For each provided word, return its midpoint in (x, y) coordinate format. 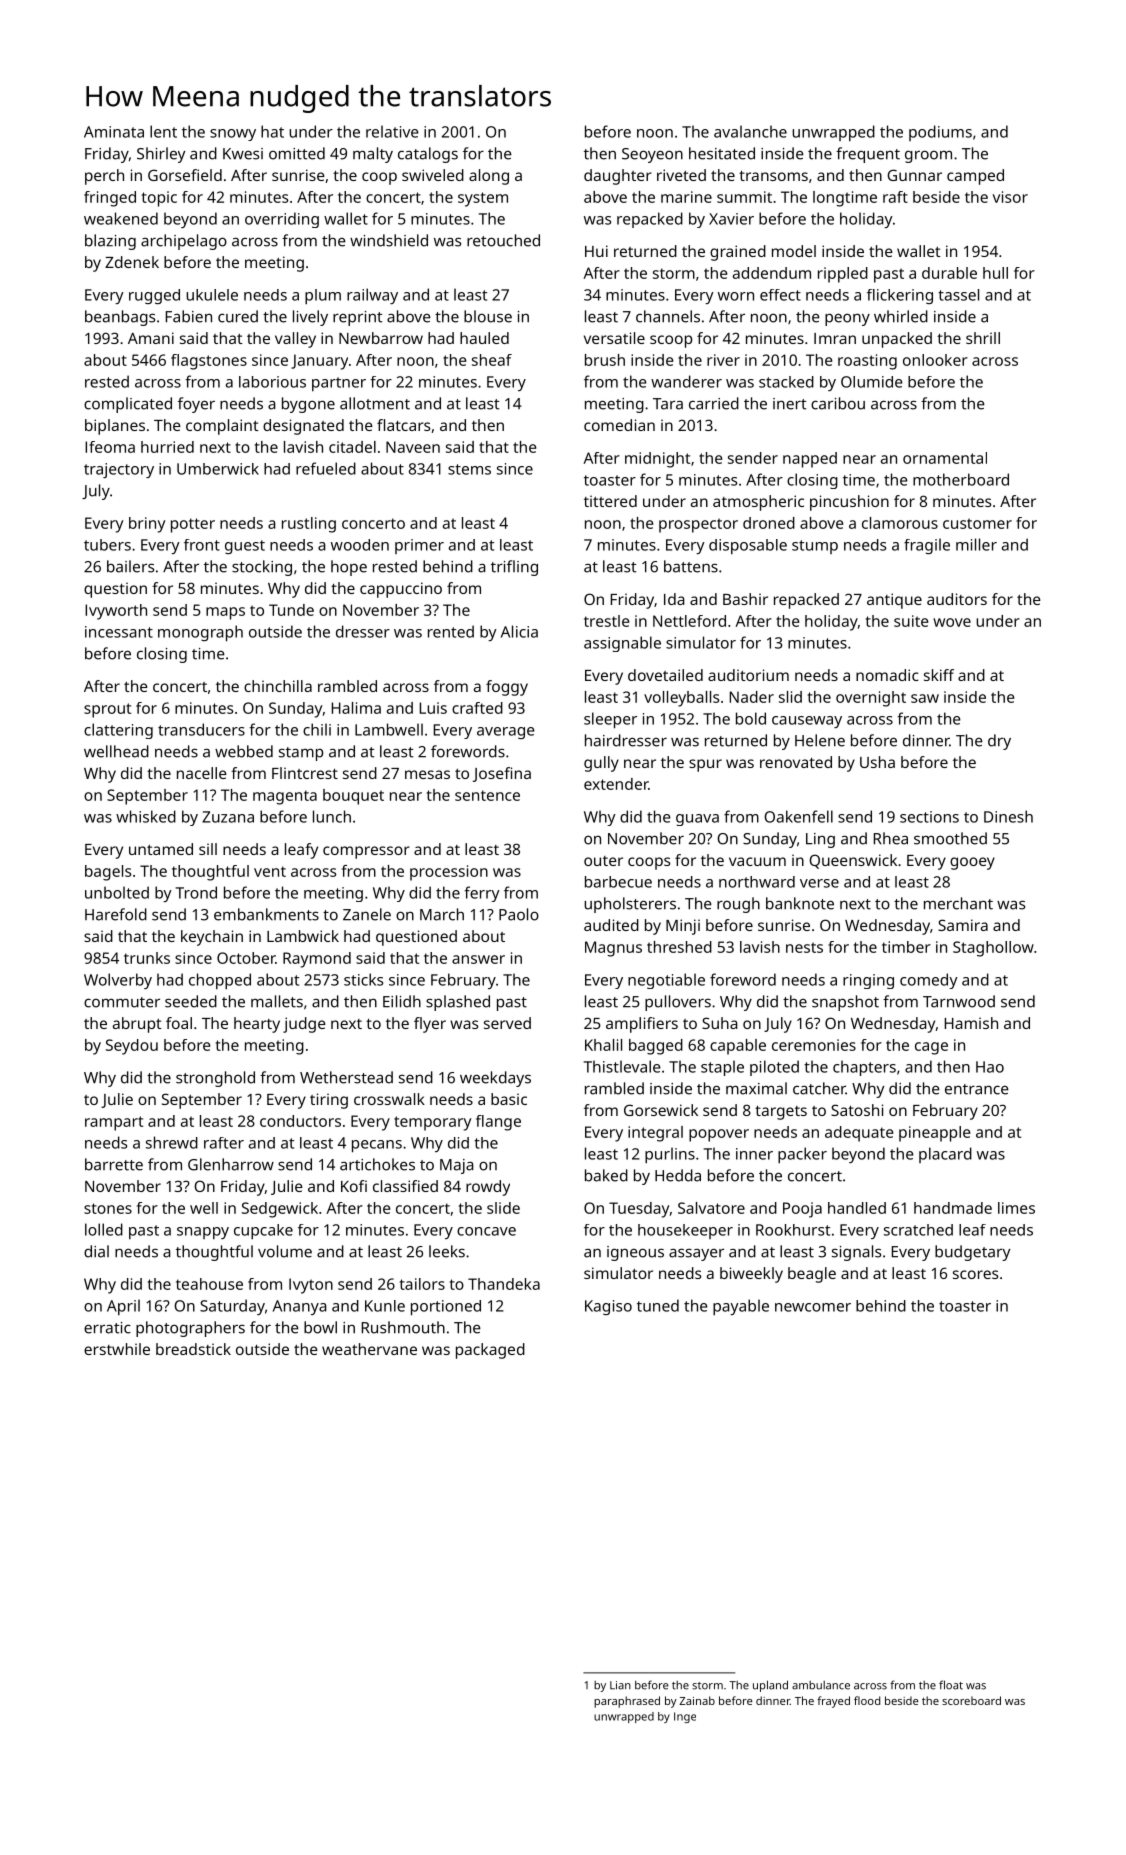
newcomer (813, 1307)
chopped (220, 981)
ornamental (945, 458)
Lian (620, 1685)
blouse (488, 316)
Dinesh (1008, 816)
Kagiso (608, 1307)
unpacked (897, 340)
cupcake (263, 1231)
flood (867, 1700)
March (442, 914)
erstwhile (117, 1349)
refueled (326, 468)
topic (159, 199)
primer (419, 546)
